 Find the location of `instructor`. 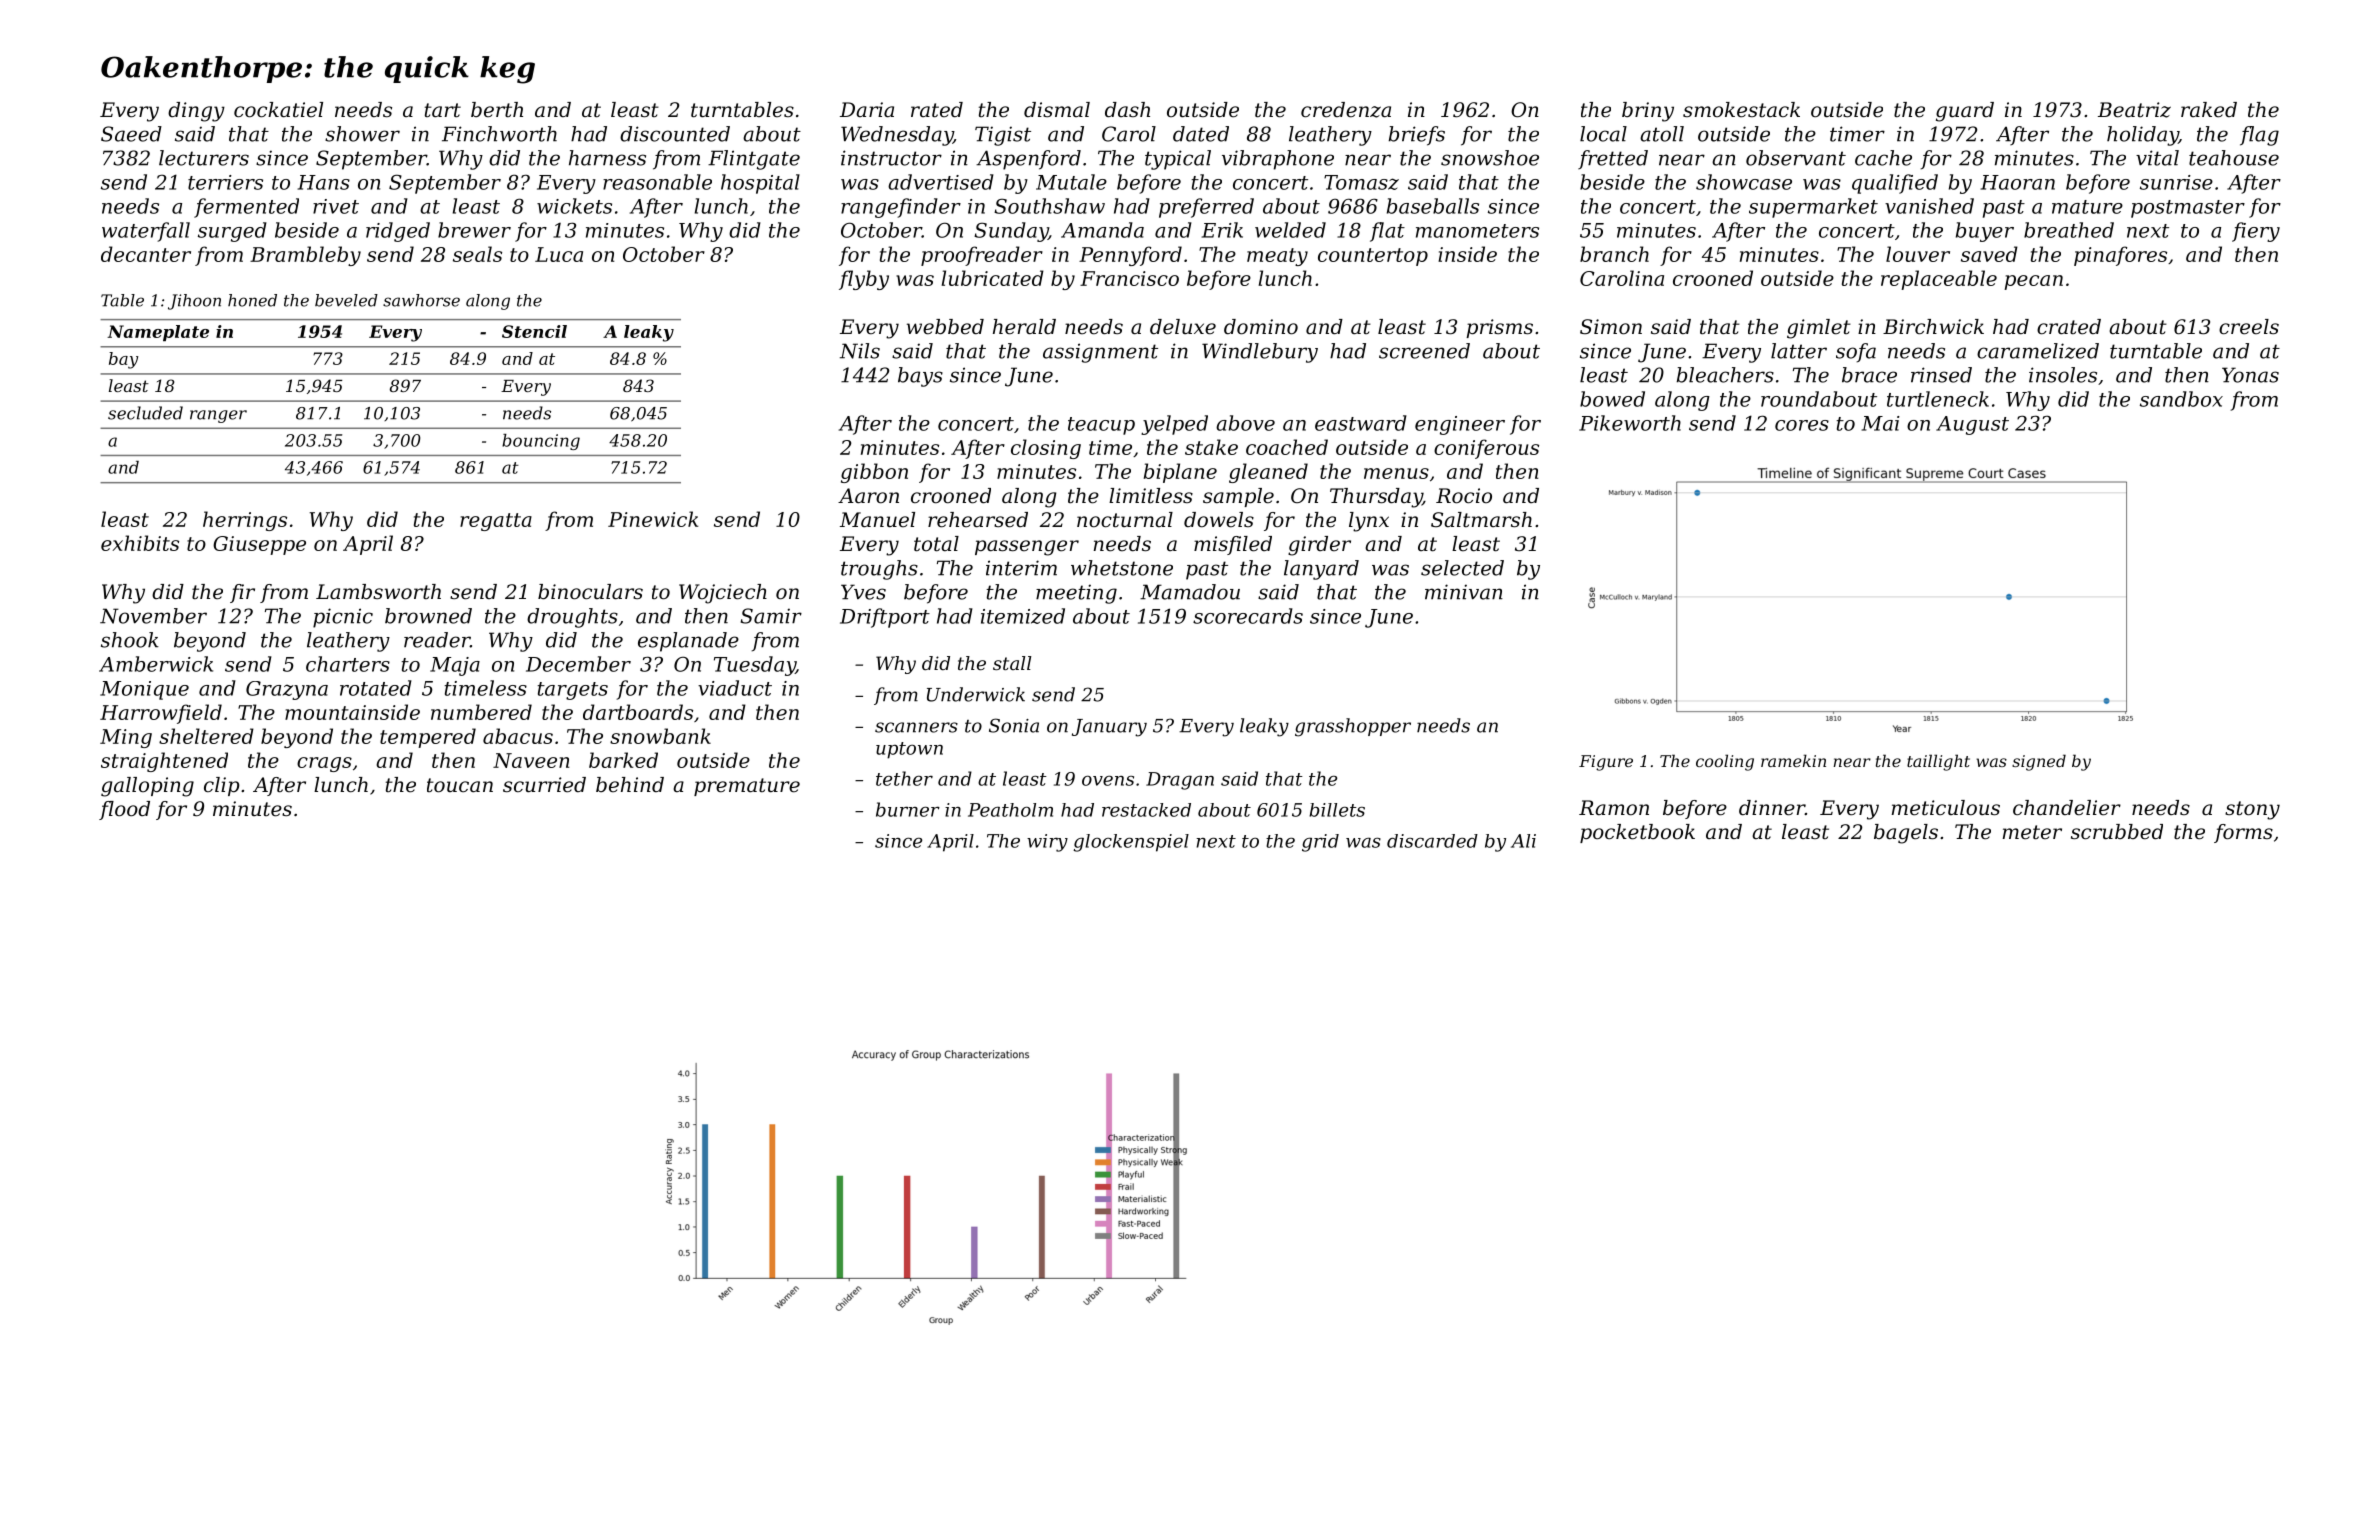

instructor is located at coordinates (891, 158).
